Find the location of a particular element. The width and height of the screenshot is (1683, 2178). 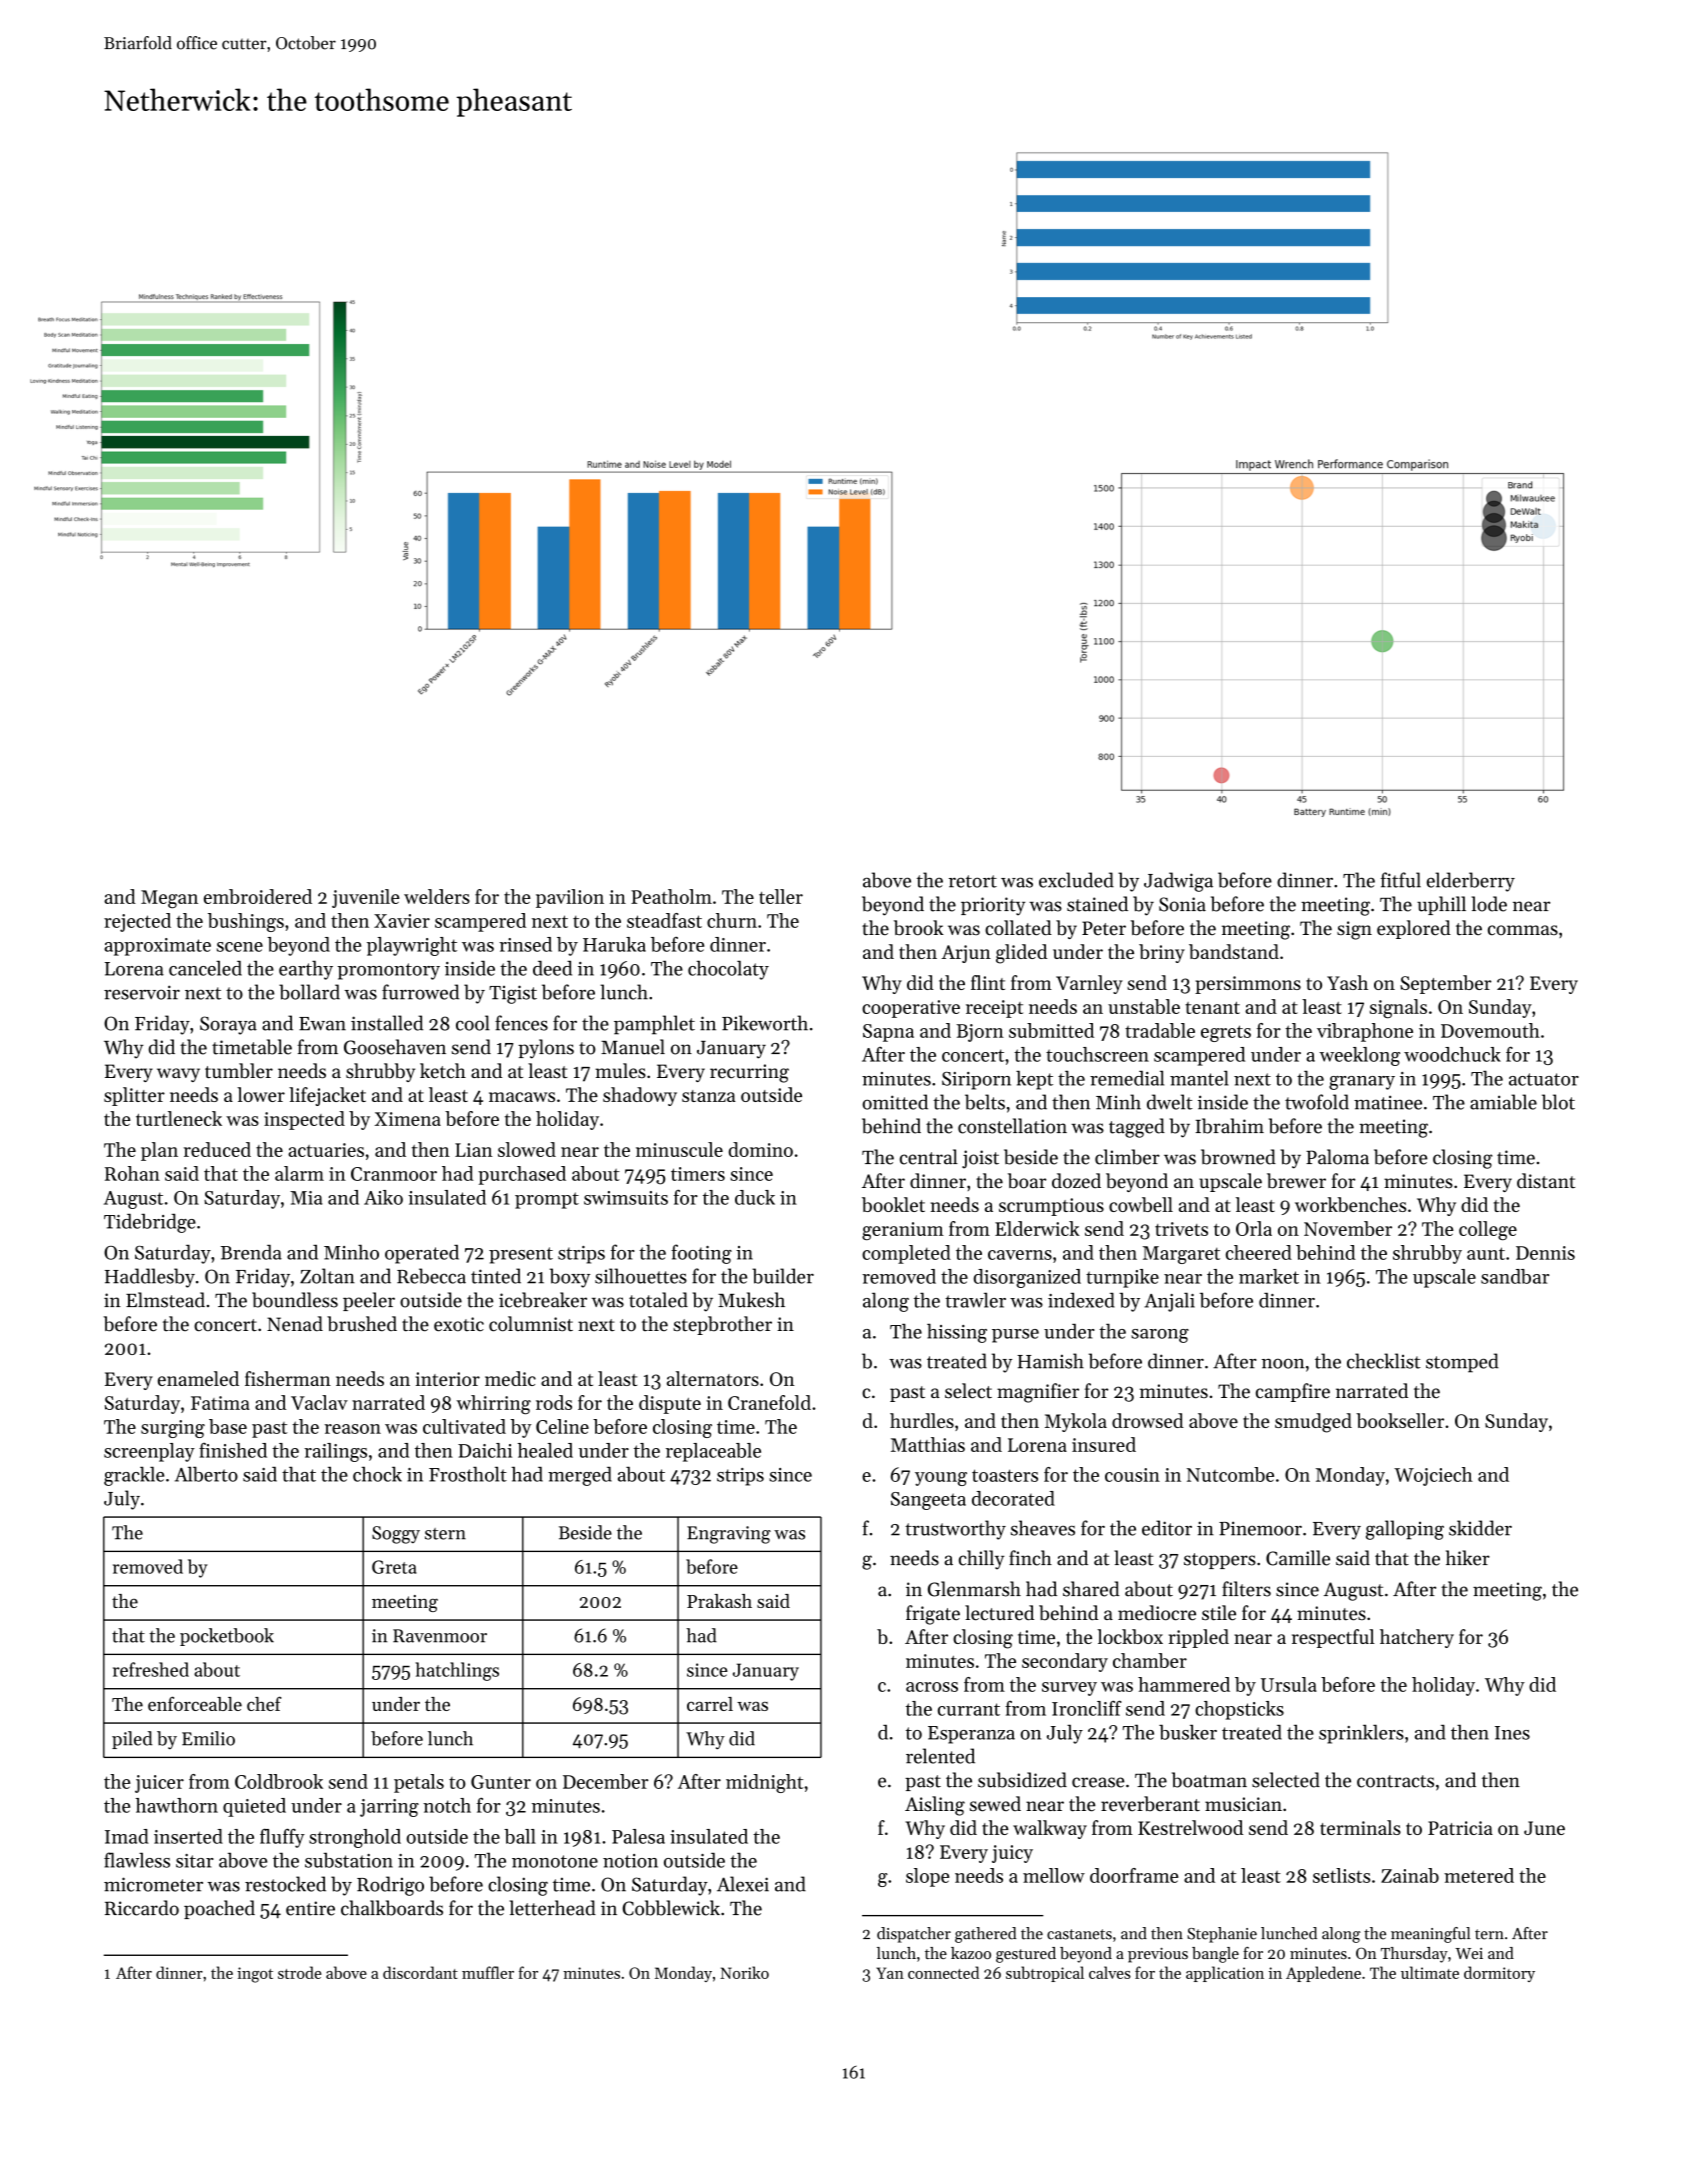

gestured is located at coordinates (1026, 1955).
